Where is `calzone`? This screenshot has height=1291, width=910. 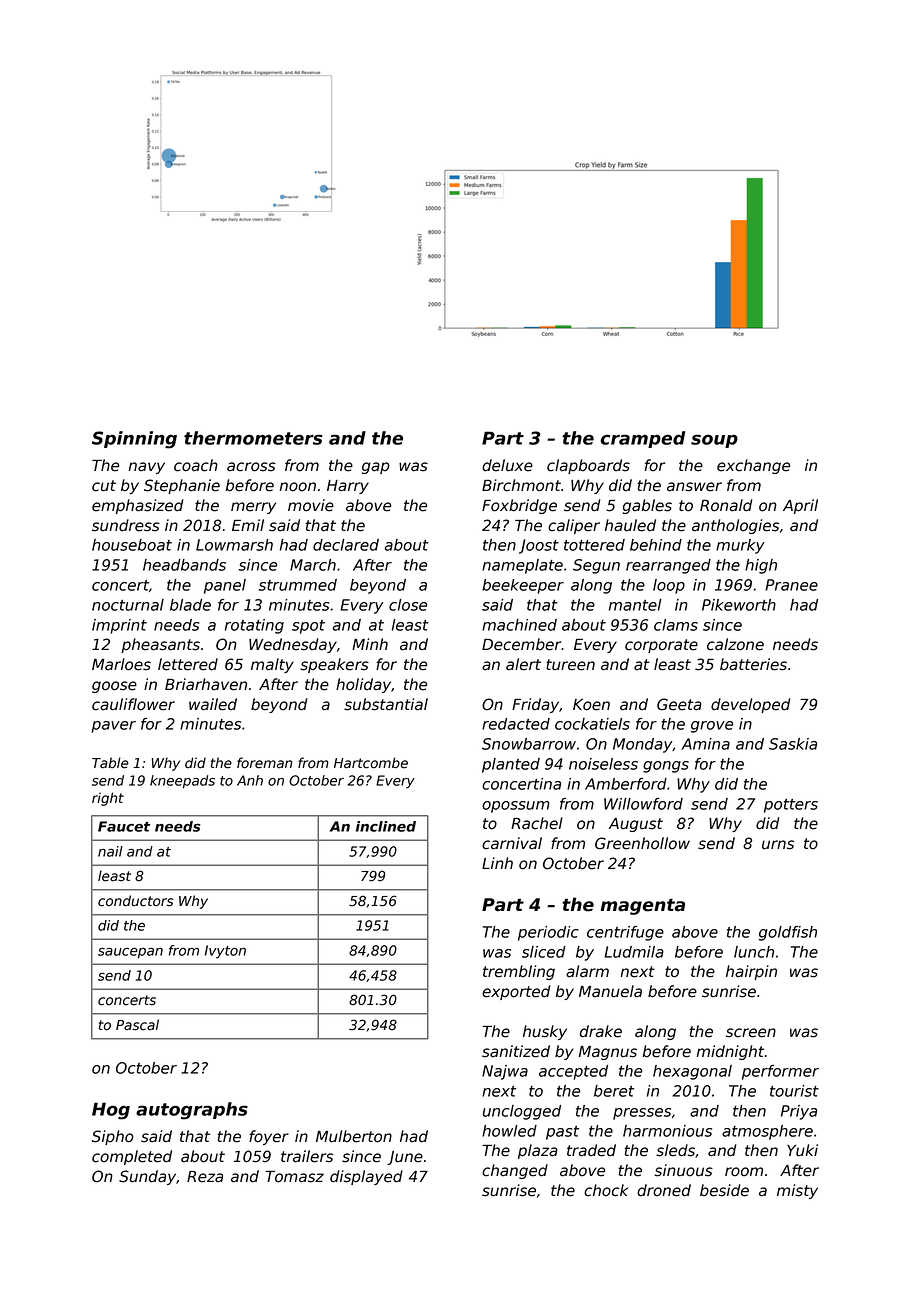 calzone is located at coordinates (735, 644).
